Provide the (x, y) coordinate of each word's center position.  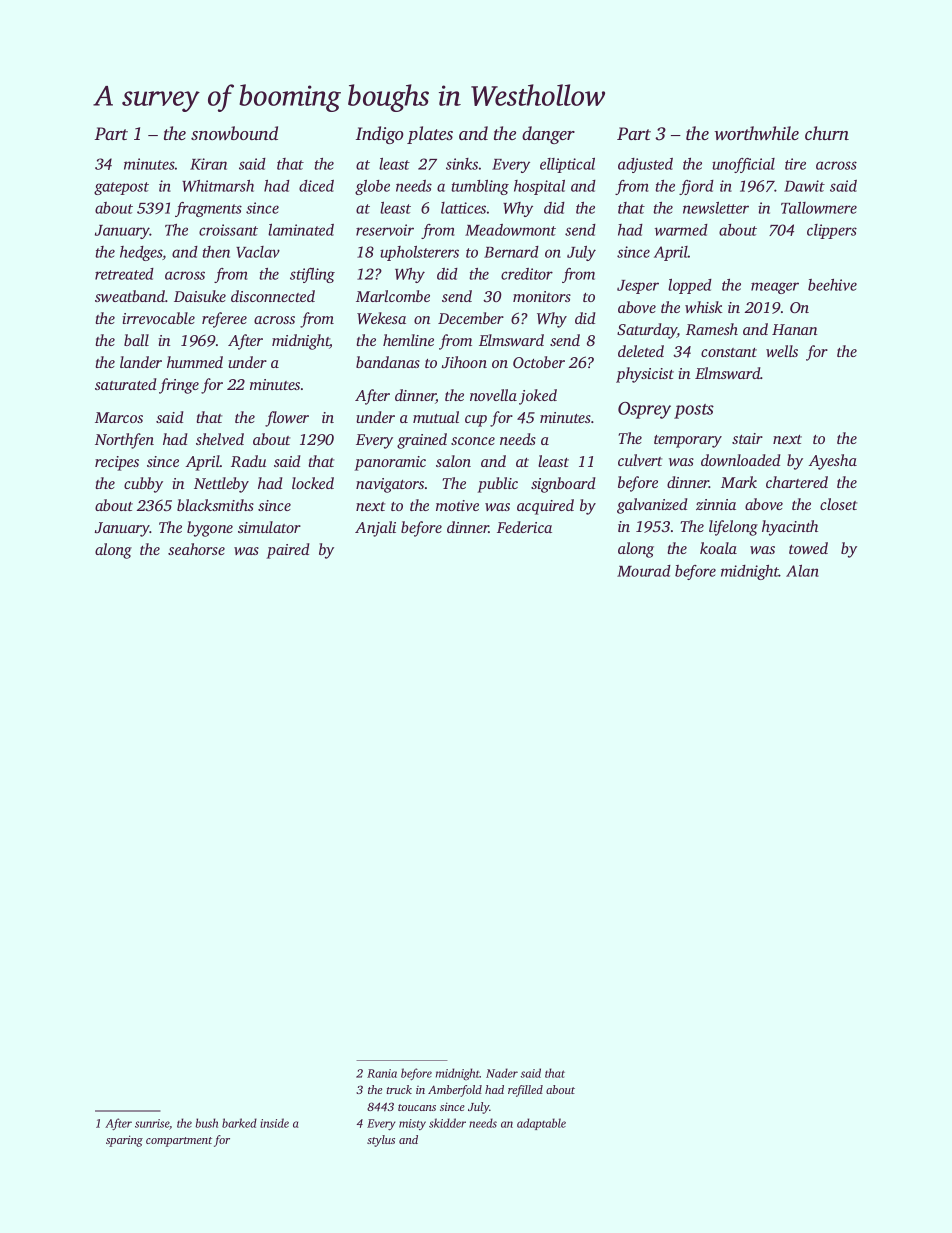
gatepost (121, 188)
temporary (688, 441)
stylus (381, 1141)
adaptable (541, 1124)
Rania (382, 1073)
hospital (539, 187)
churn (827, 133)
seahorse (196, 549)
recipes (117, 463)
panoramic (390, 463)
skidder (447, 1123)
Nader (502, 1073)
